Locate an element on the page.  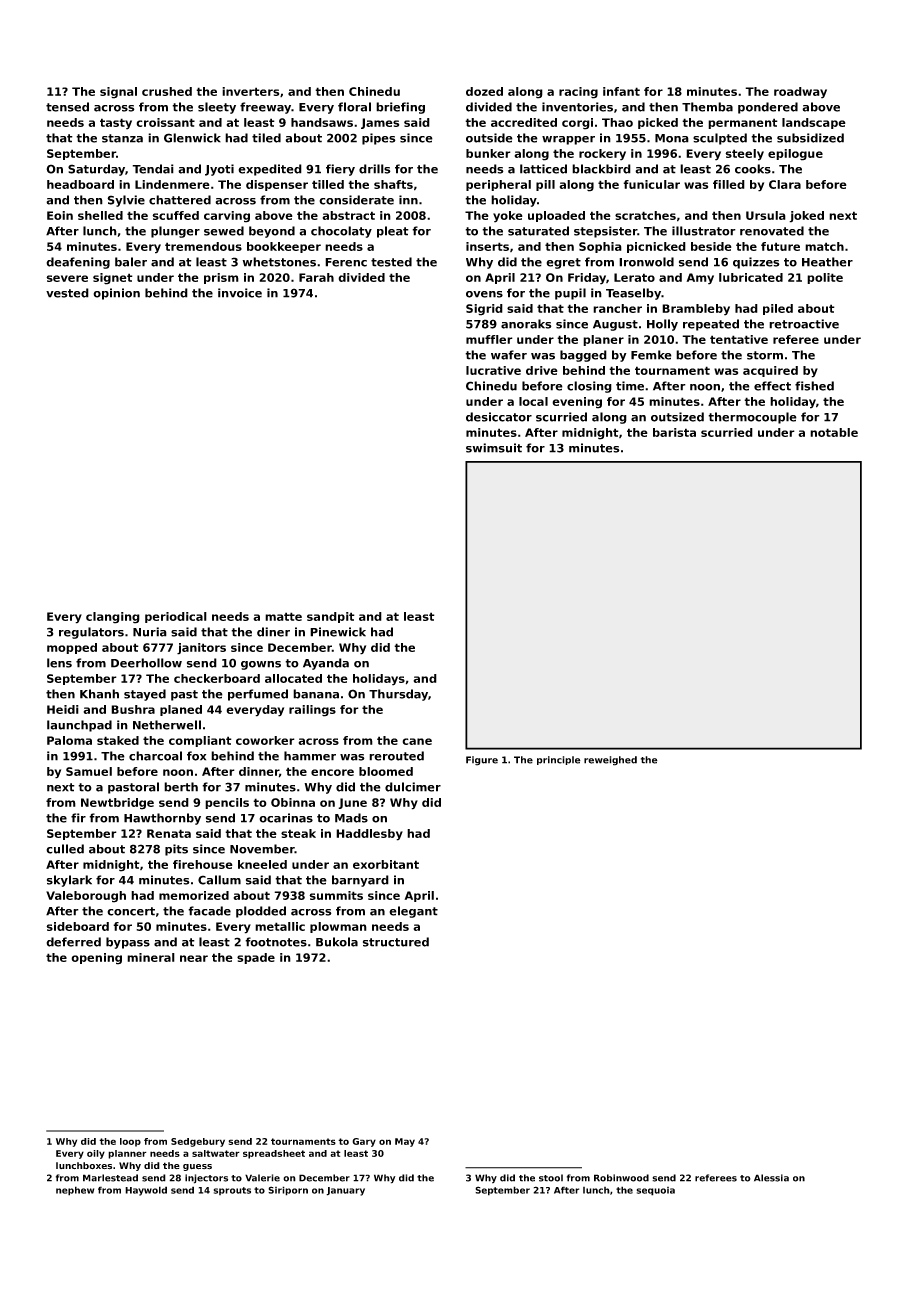
nephew is located at coordinates (75, 1191).
